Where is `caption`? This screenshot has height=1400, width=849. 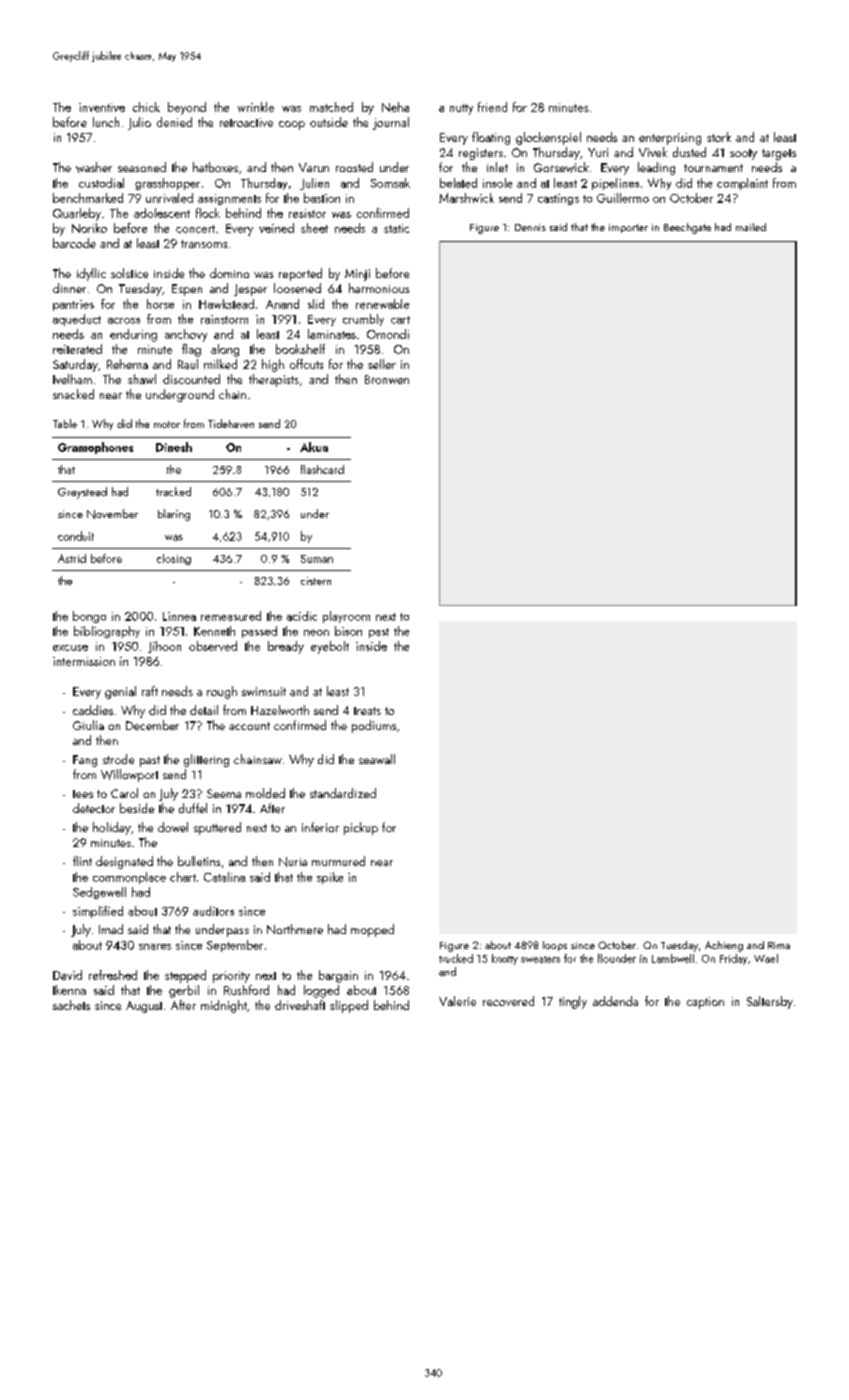 caption is located at coordinates (705, 1003).
